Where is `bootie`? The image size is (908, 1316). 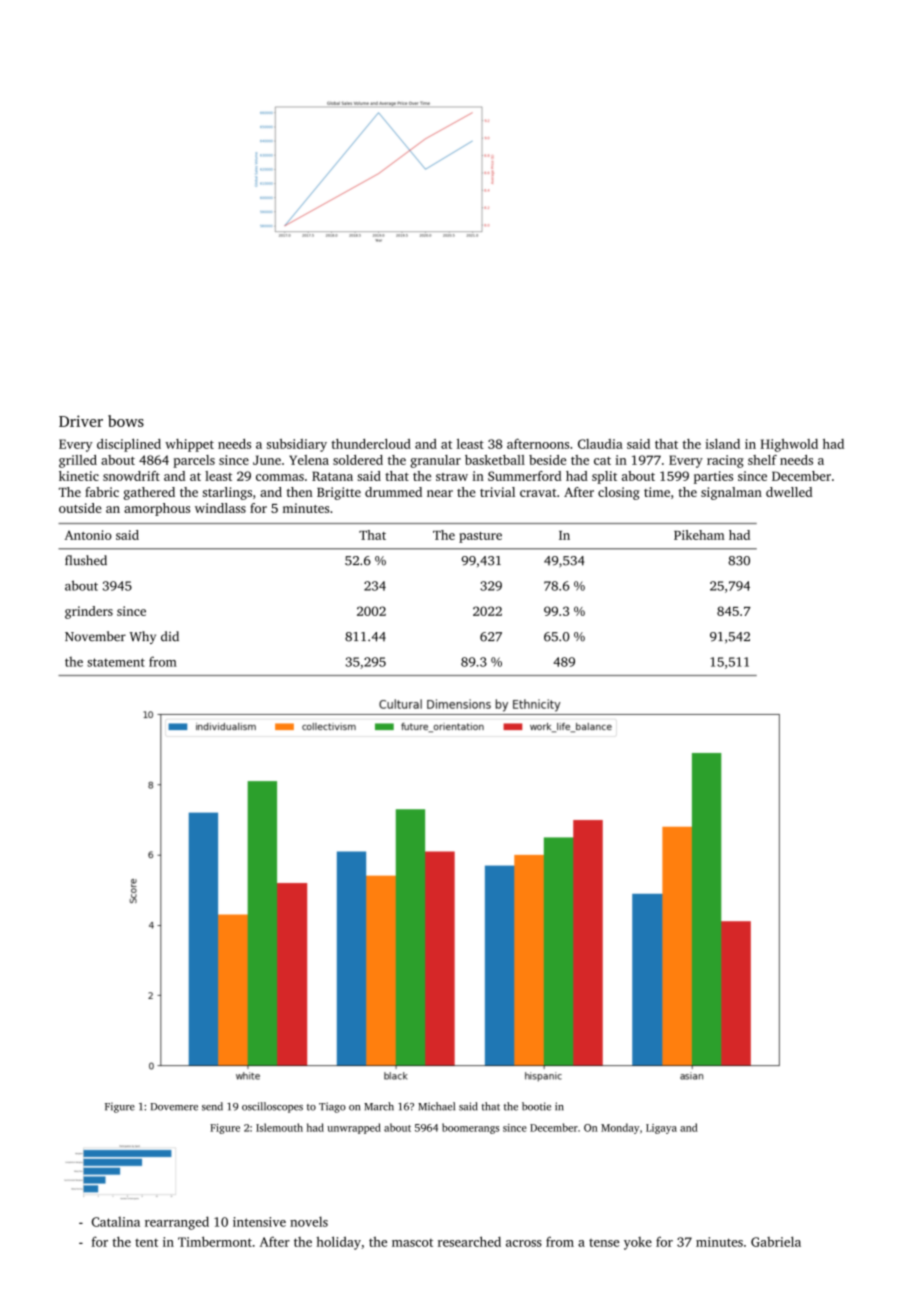
bootie is located at coordinates (536, 1106).
